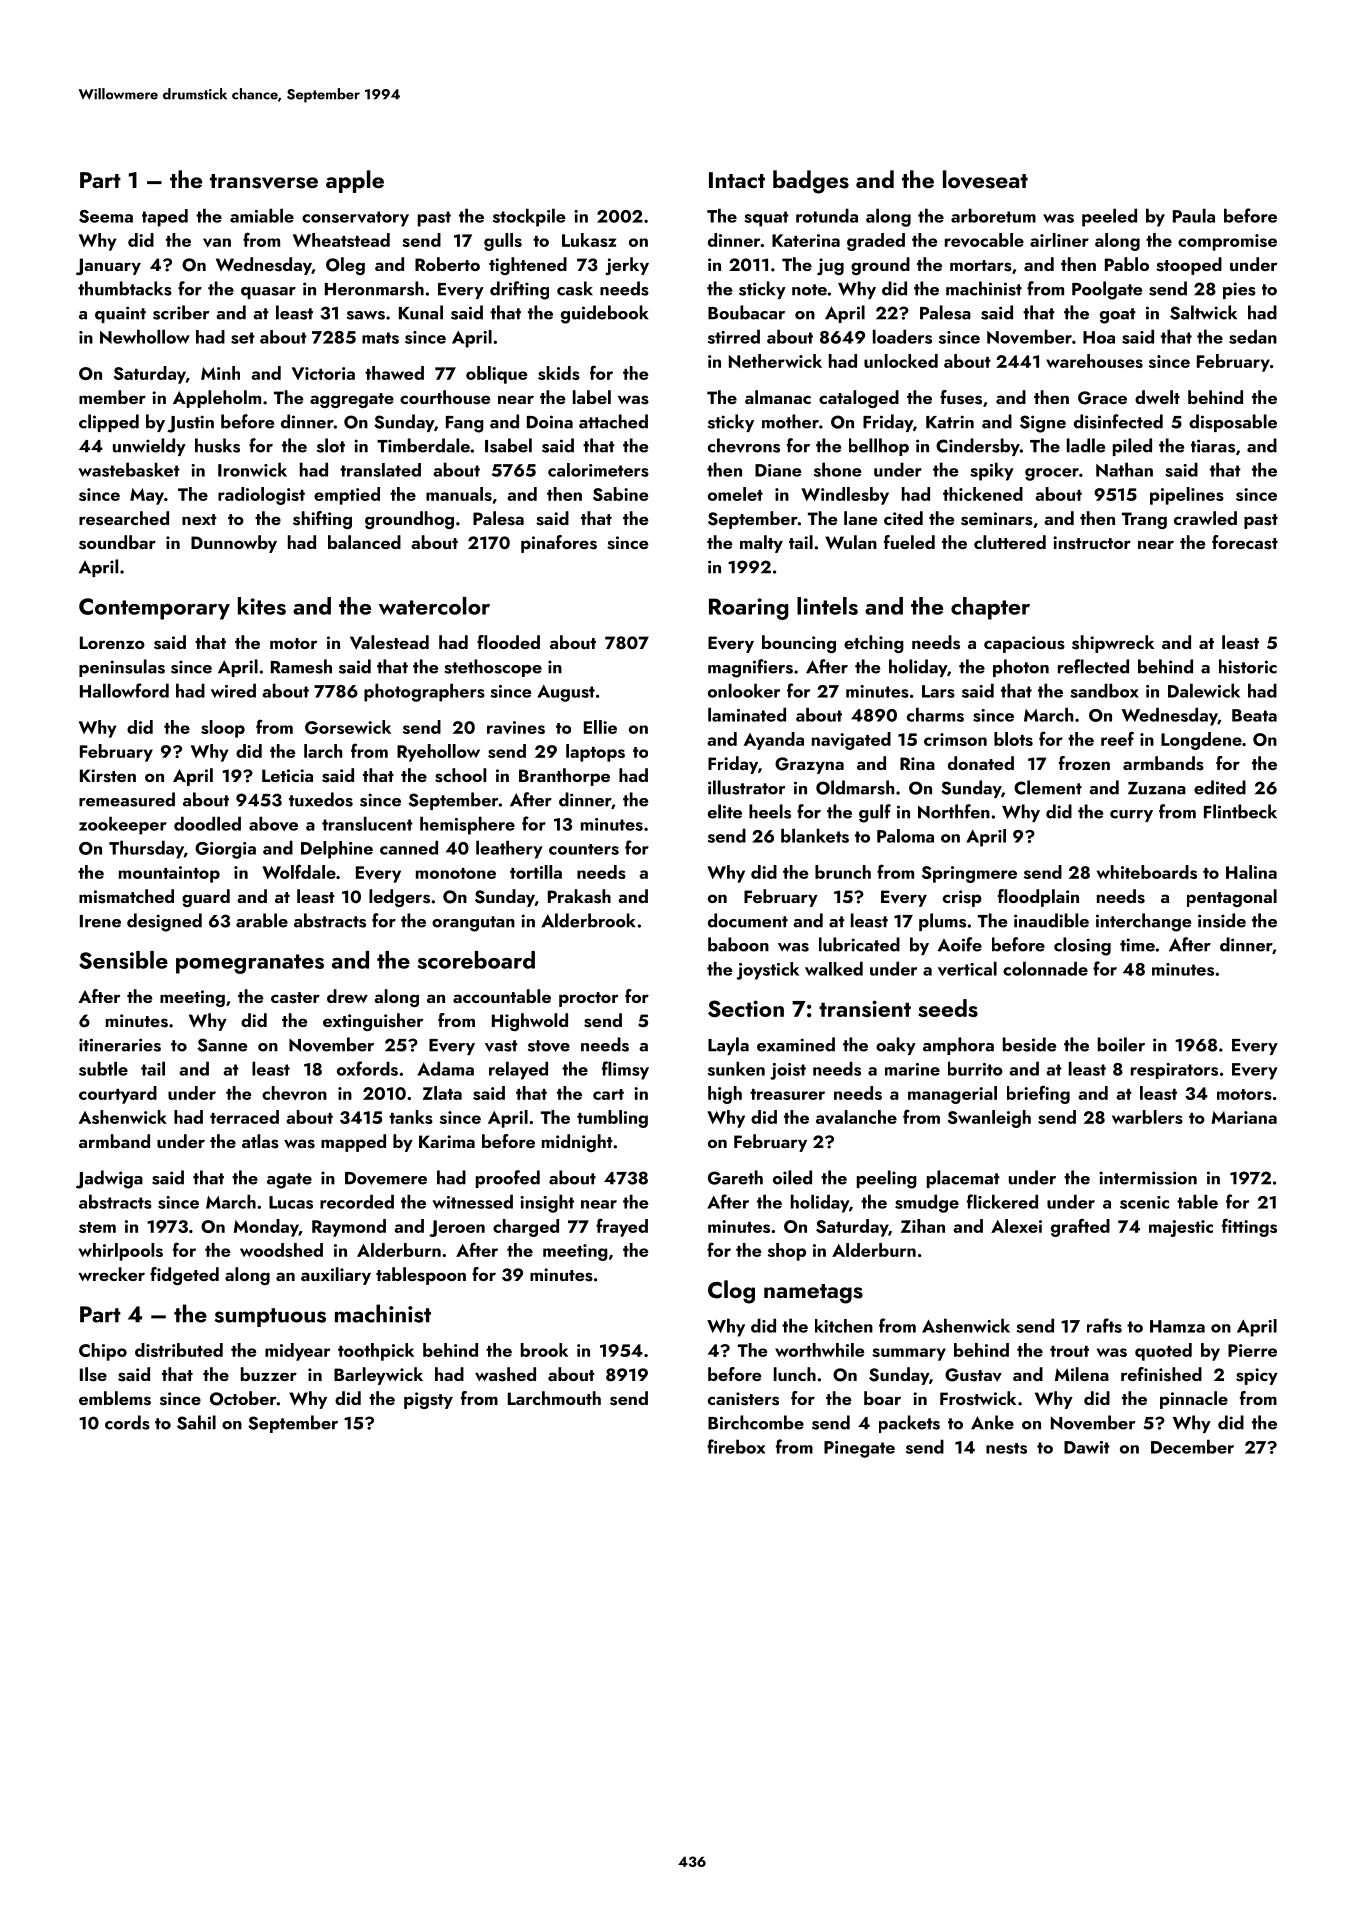 The width and height of the screenshot is (1356, 1918). What do you see at coordinates (860, 518) in the screenshot?
I see `lane` at bounding box center [860, 518].
